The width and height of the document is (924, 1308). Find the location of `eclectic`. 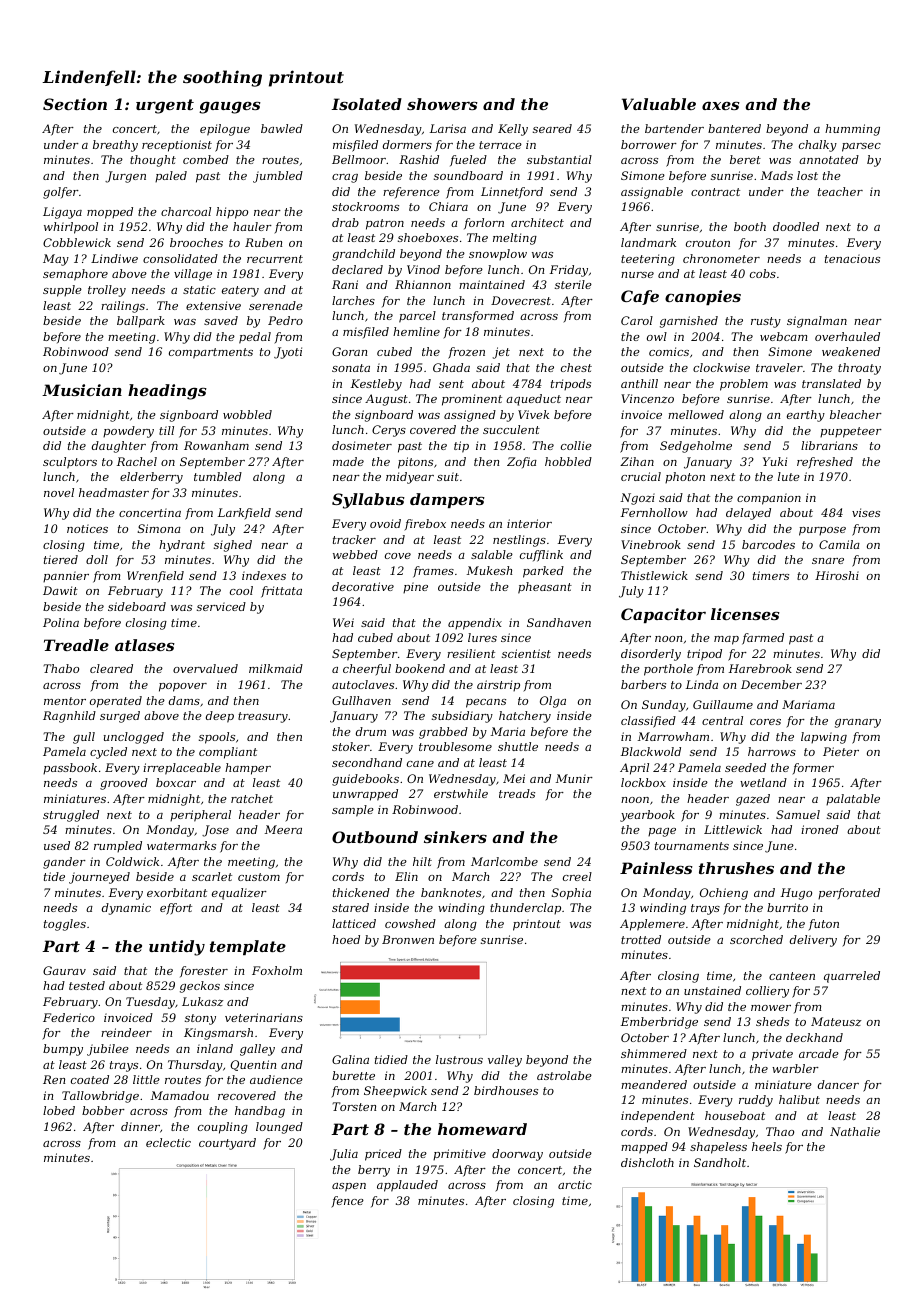

eclectic is located at coordinates (168, 1142).
